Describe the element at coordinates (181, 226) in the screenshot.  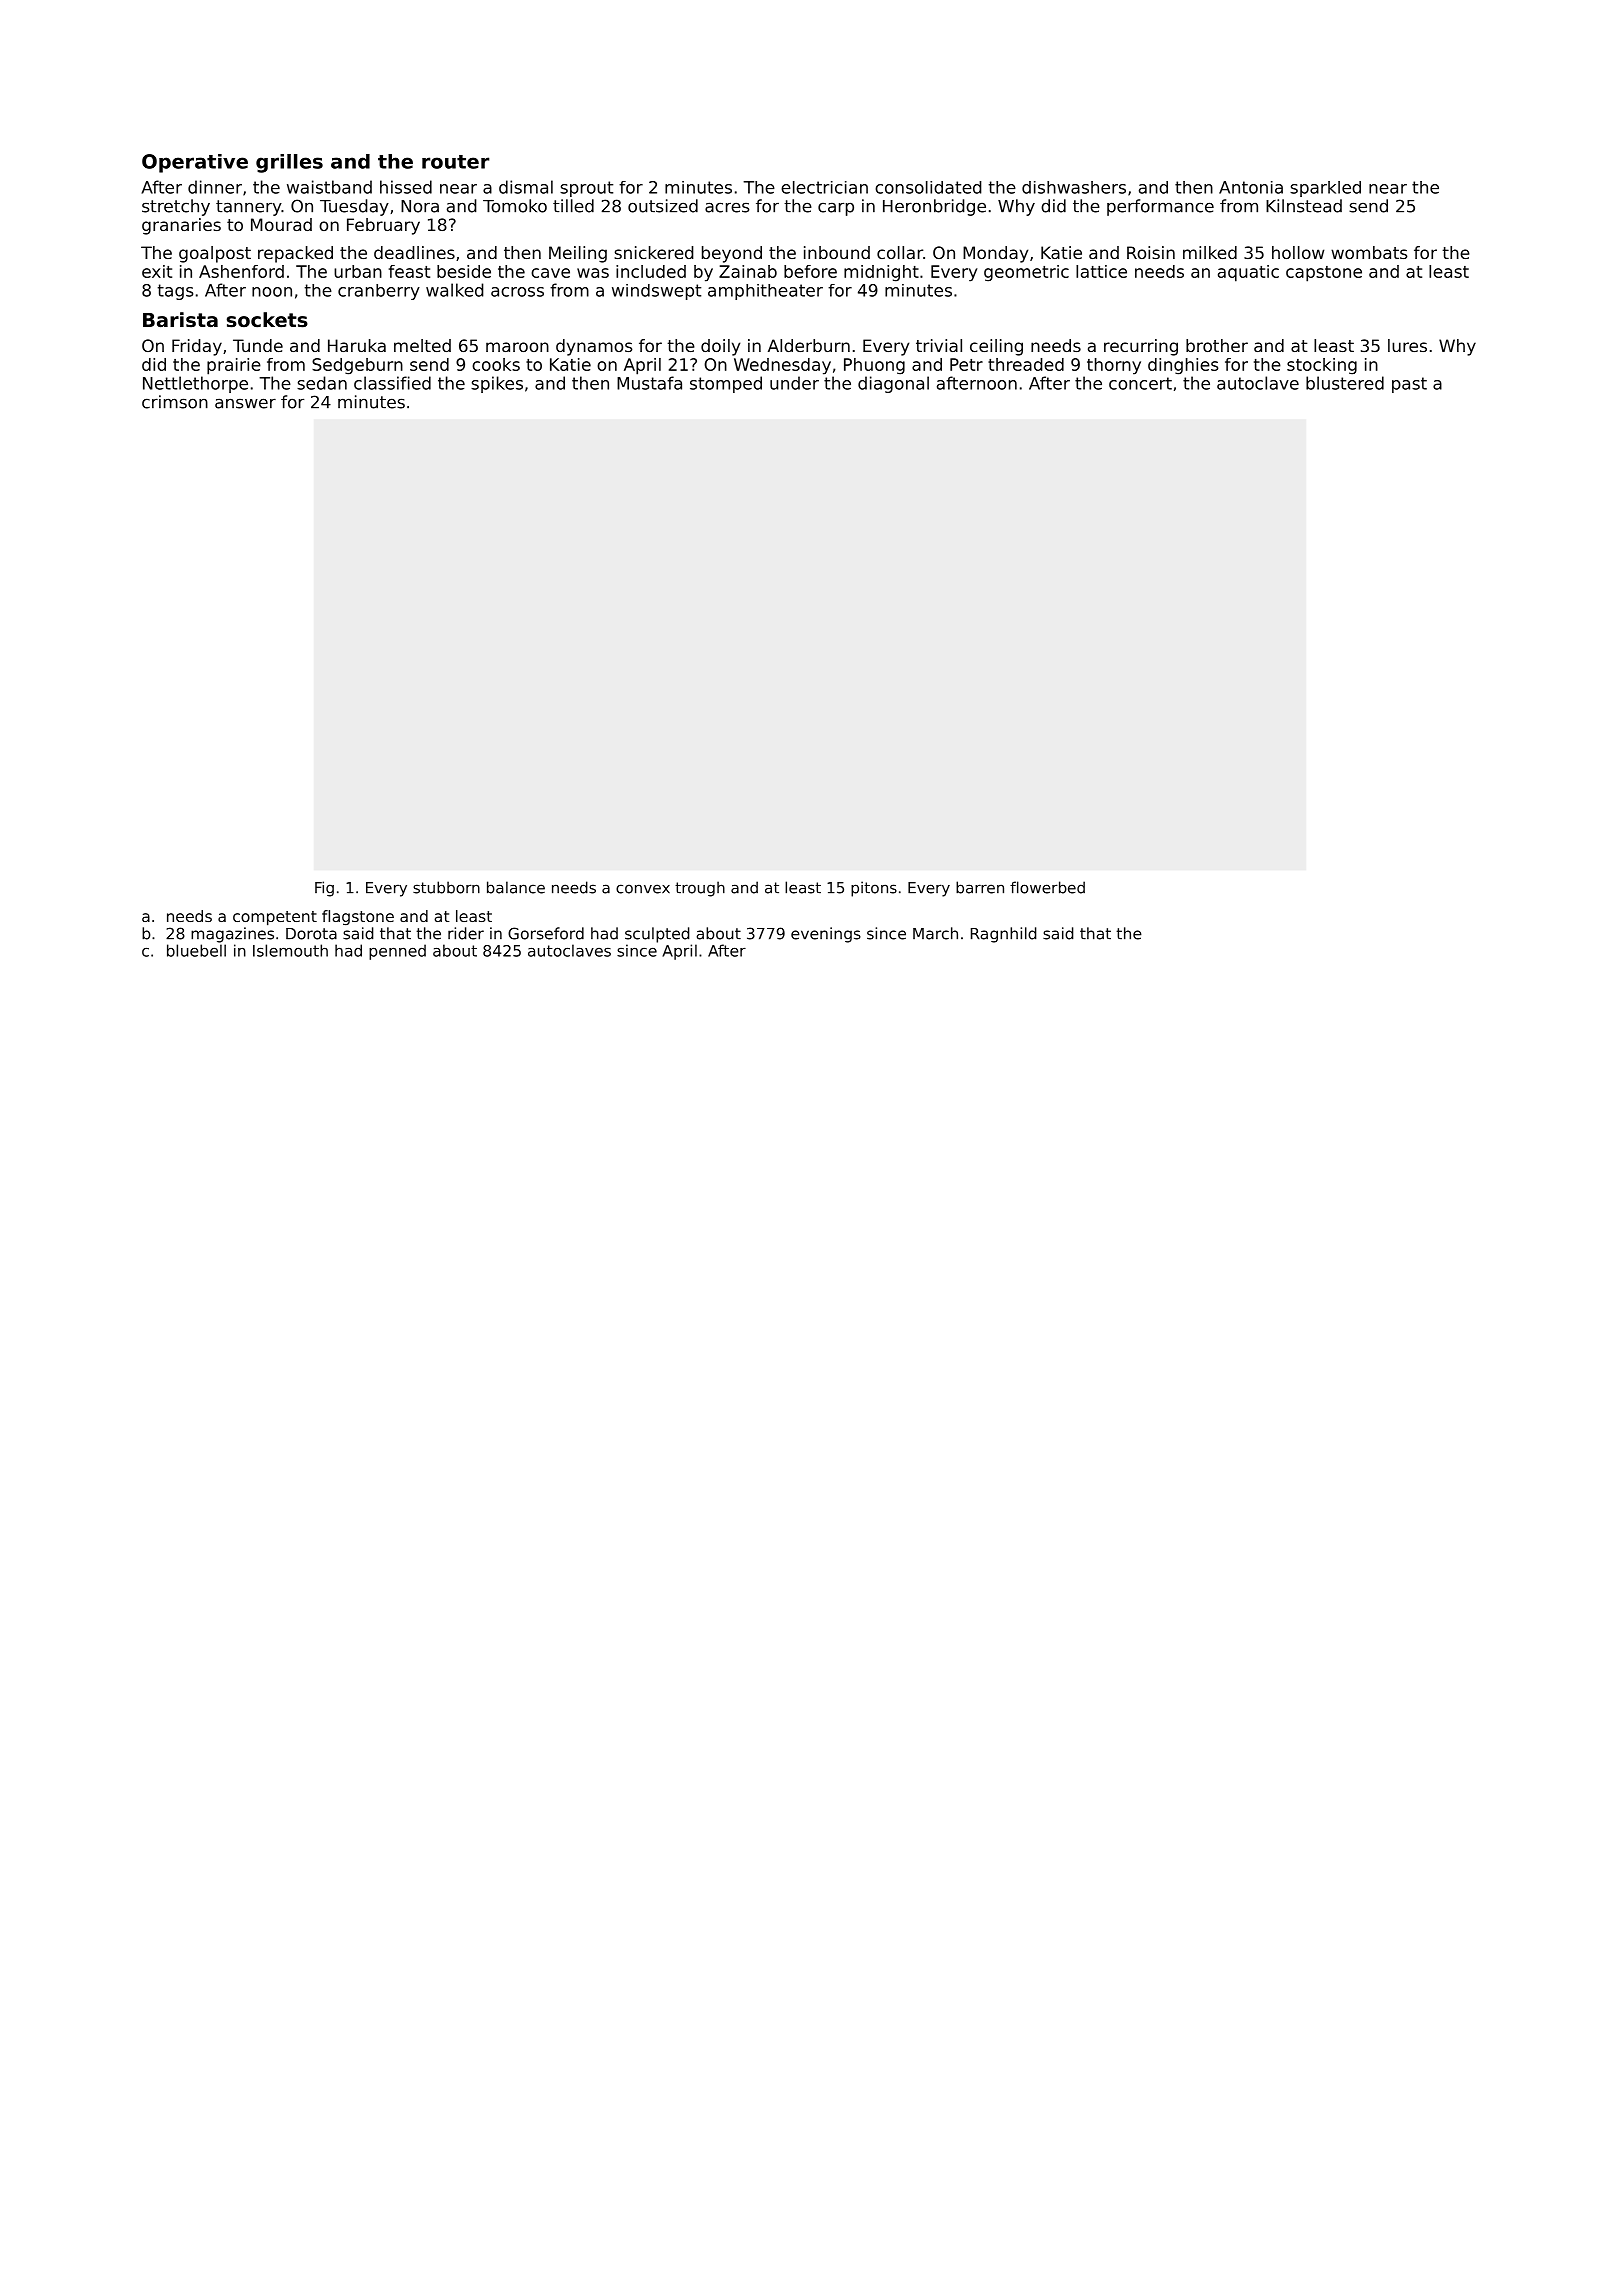
I see `granaries` at that location.
